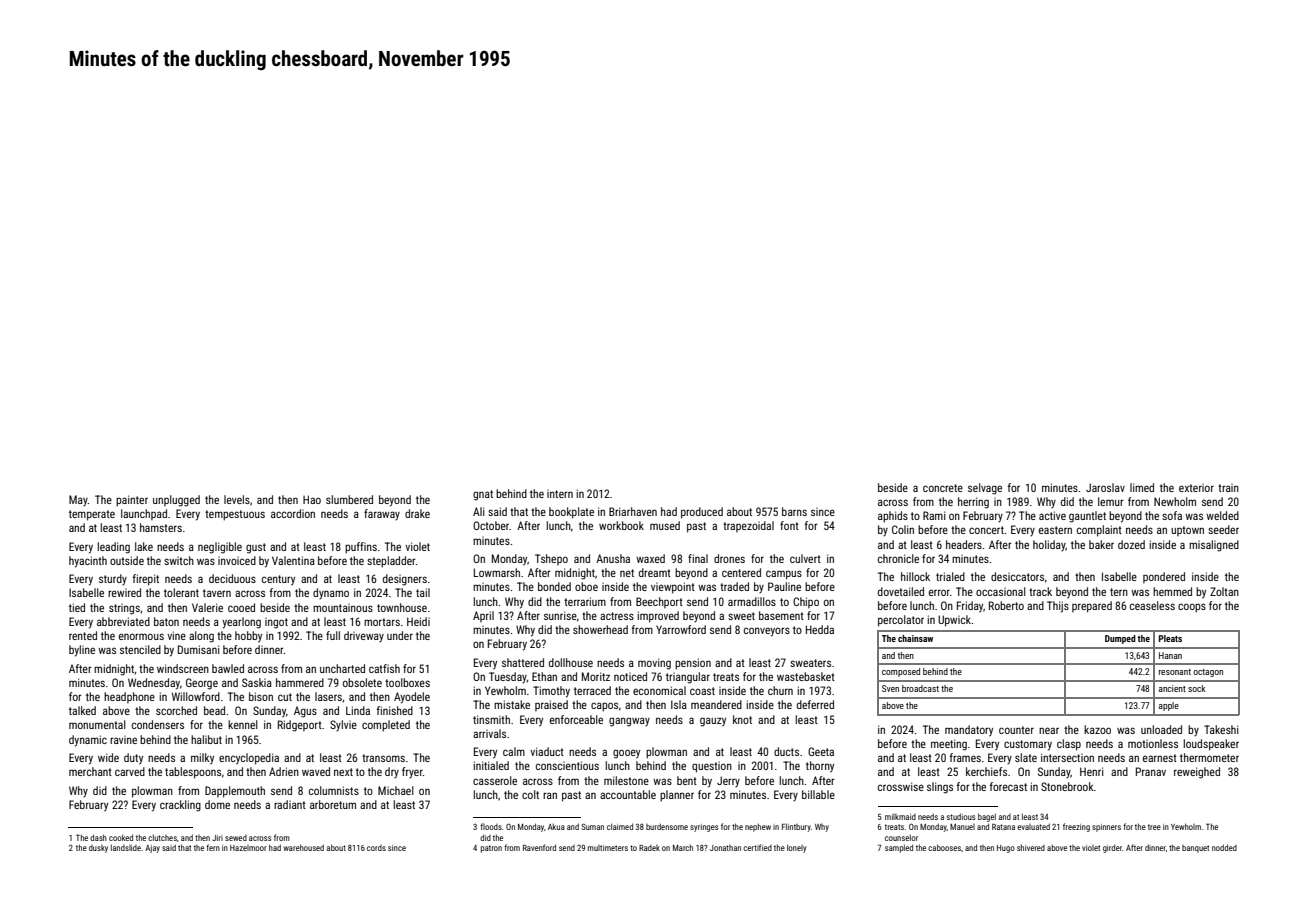 This document has width=1308, height=924. I want to click on Ajay, so click(152, 849).
